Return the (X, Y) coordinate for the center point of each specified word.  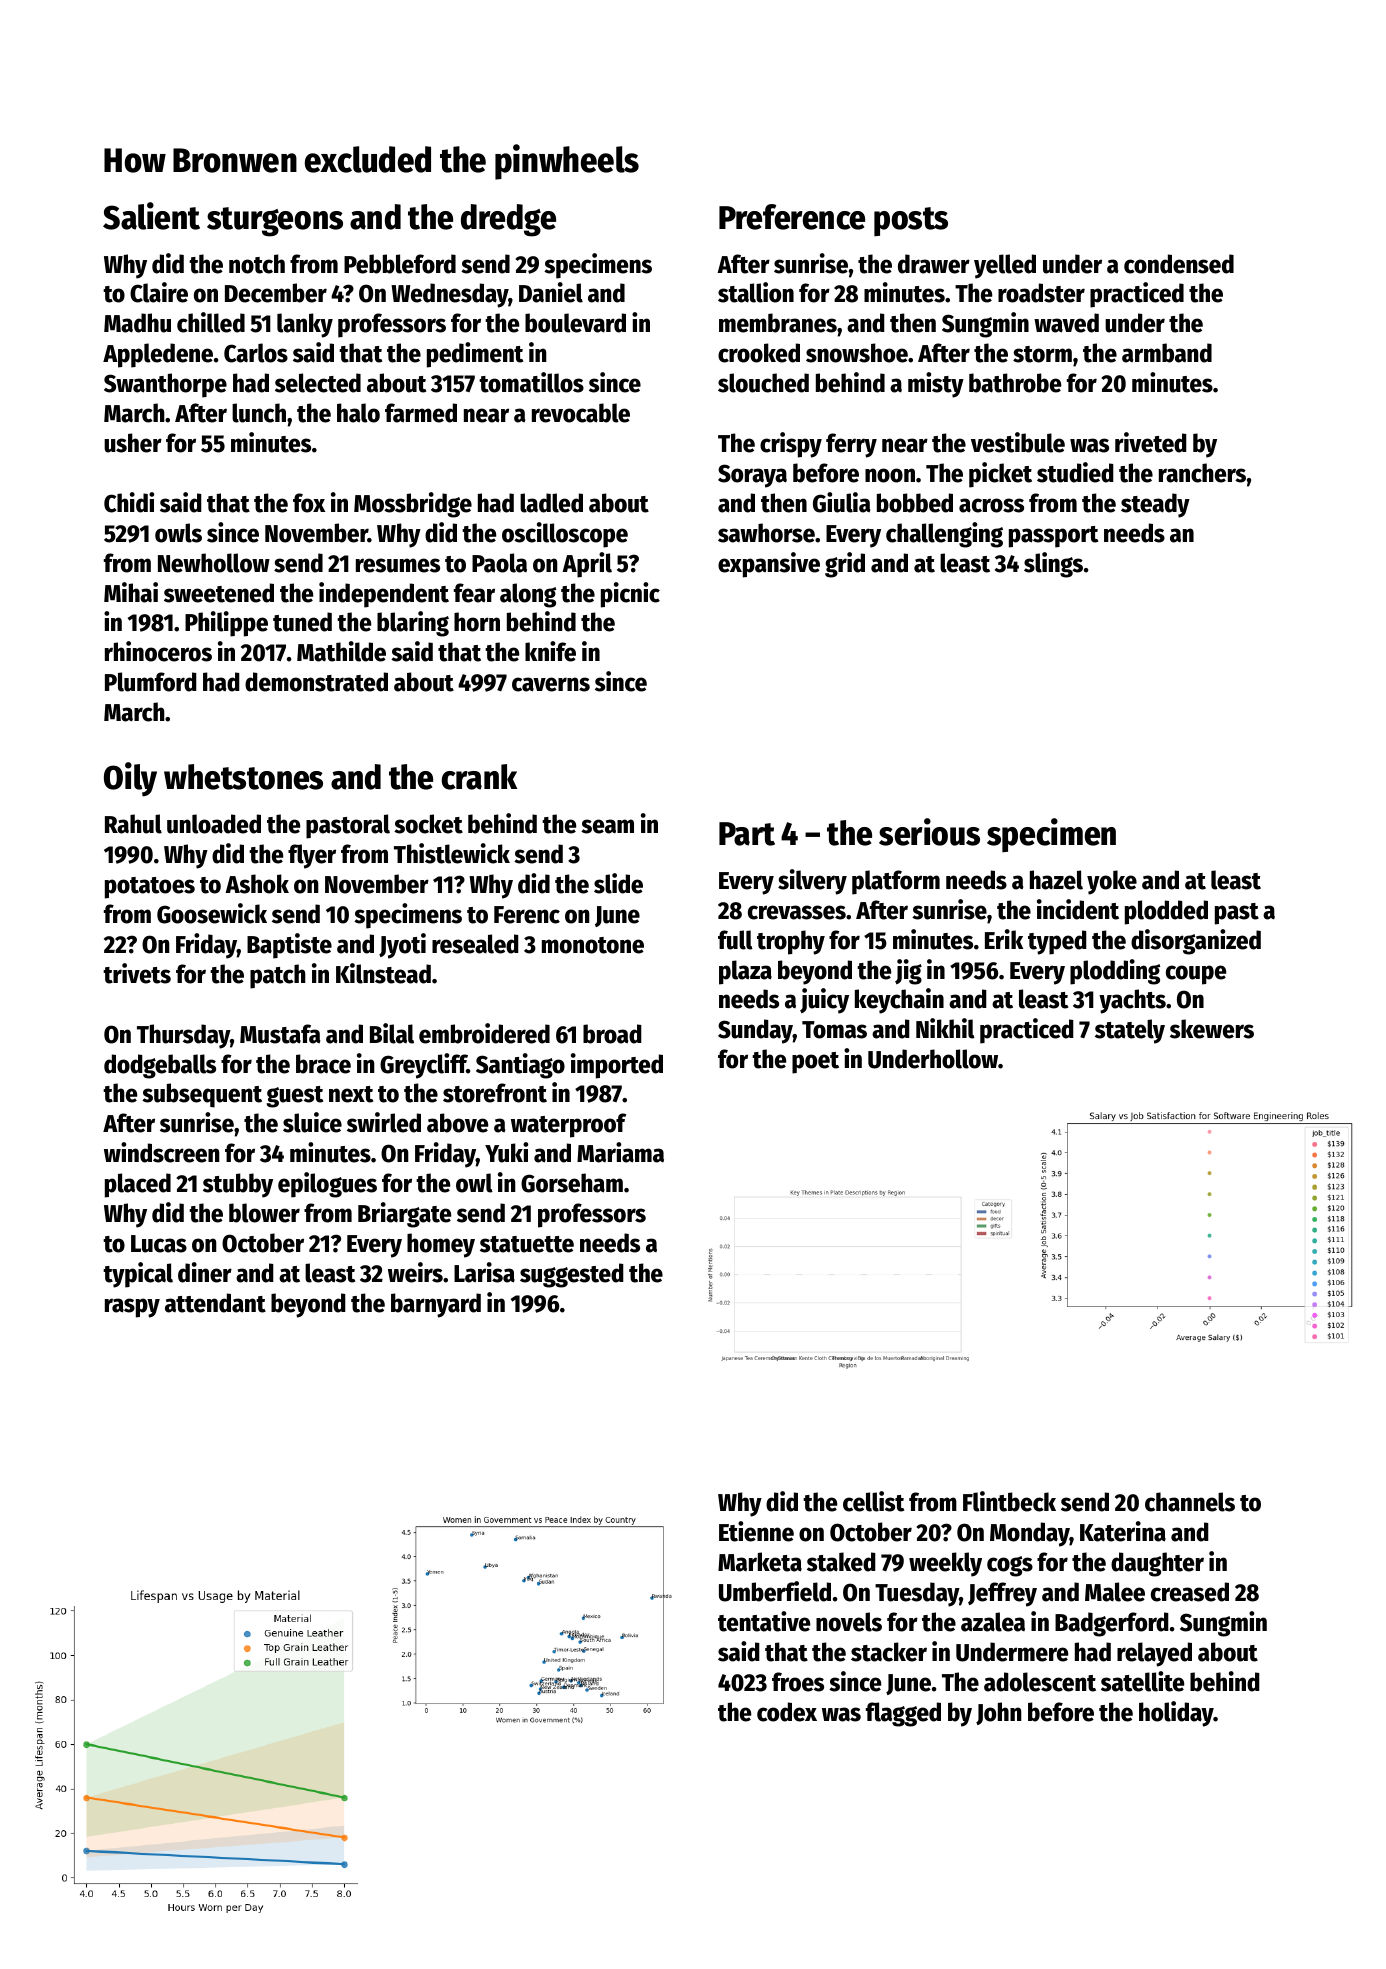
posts (911, 221)
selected (318, 383)
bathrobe (1015, 383)
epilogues (327, 1185)
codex (787, 1712)
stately (1130, 1031)
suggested (572, 1275)
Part (747, 834)
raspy (132, 1308)
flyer (312, 856)
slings (1053, 565)
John (999, 1713)
